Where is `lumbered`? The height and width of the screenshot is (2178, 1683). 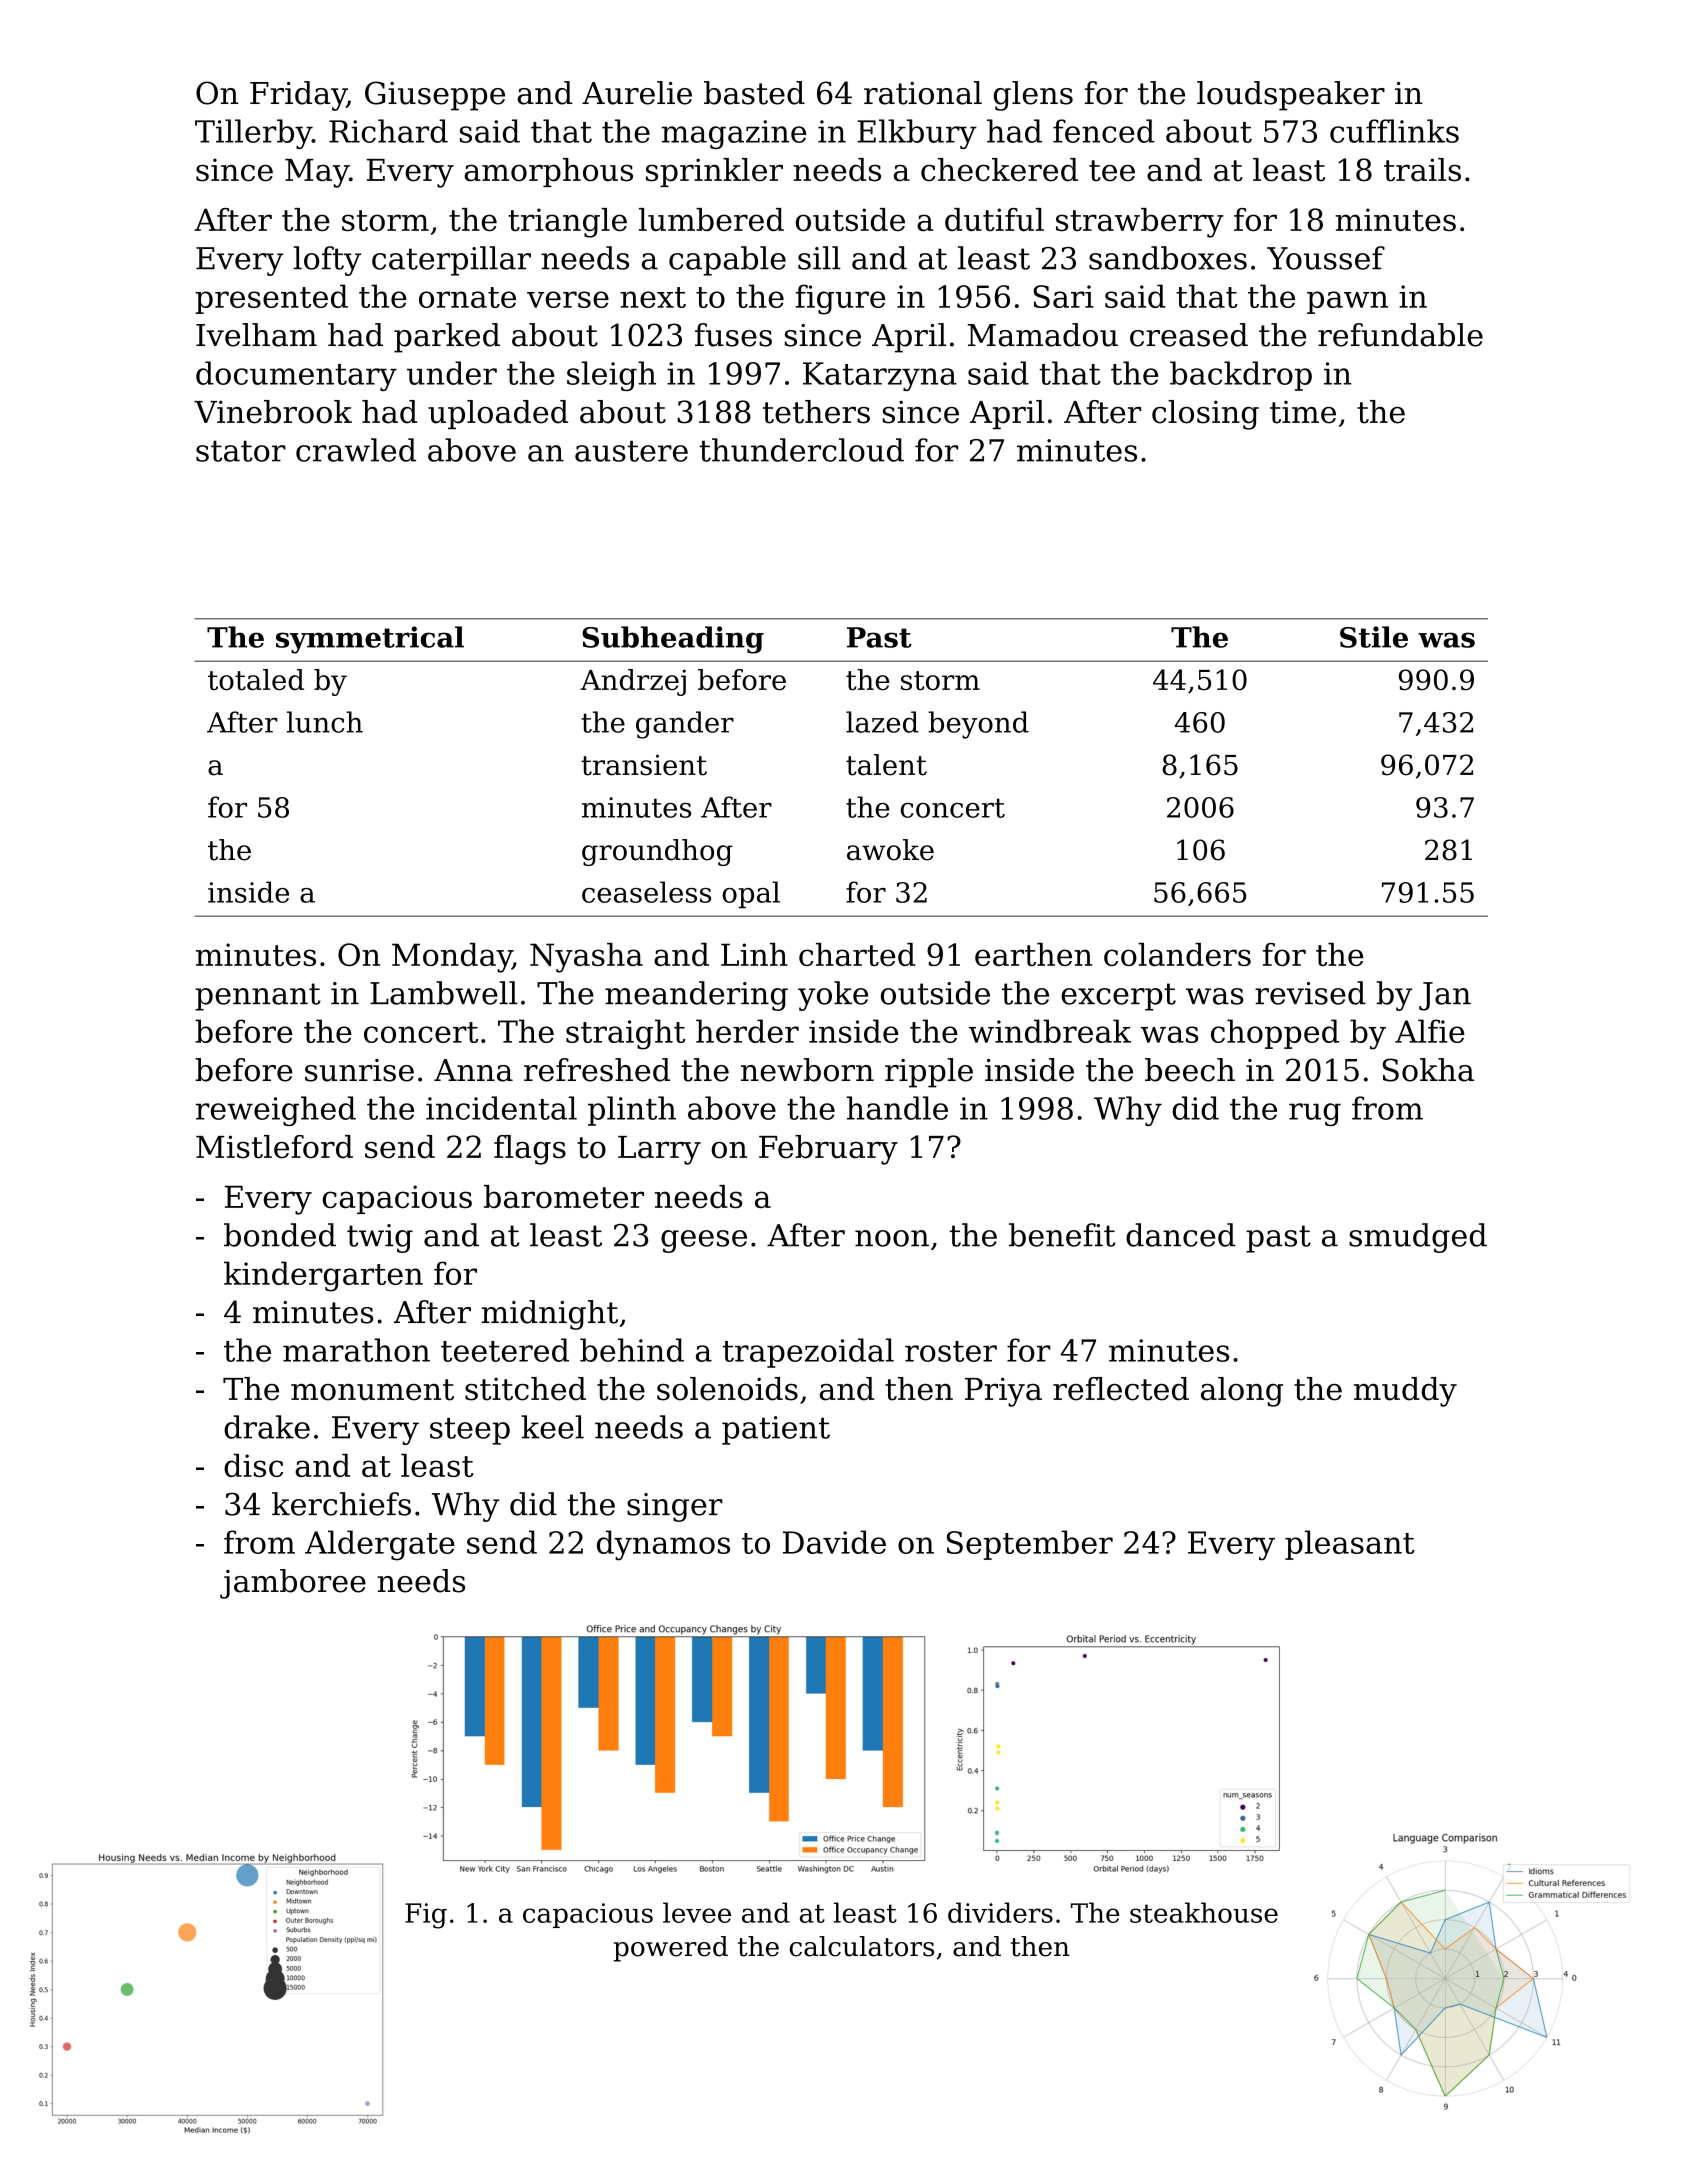
lumbered is located at coordinates (711, 219).
